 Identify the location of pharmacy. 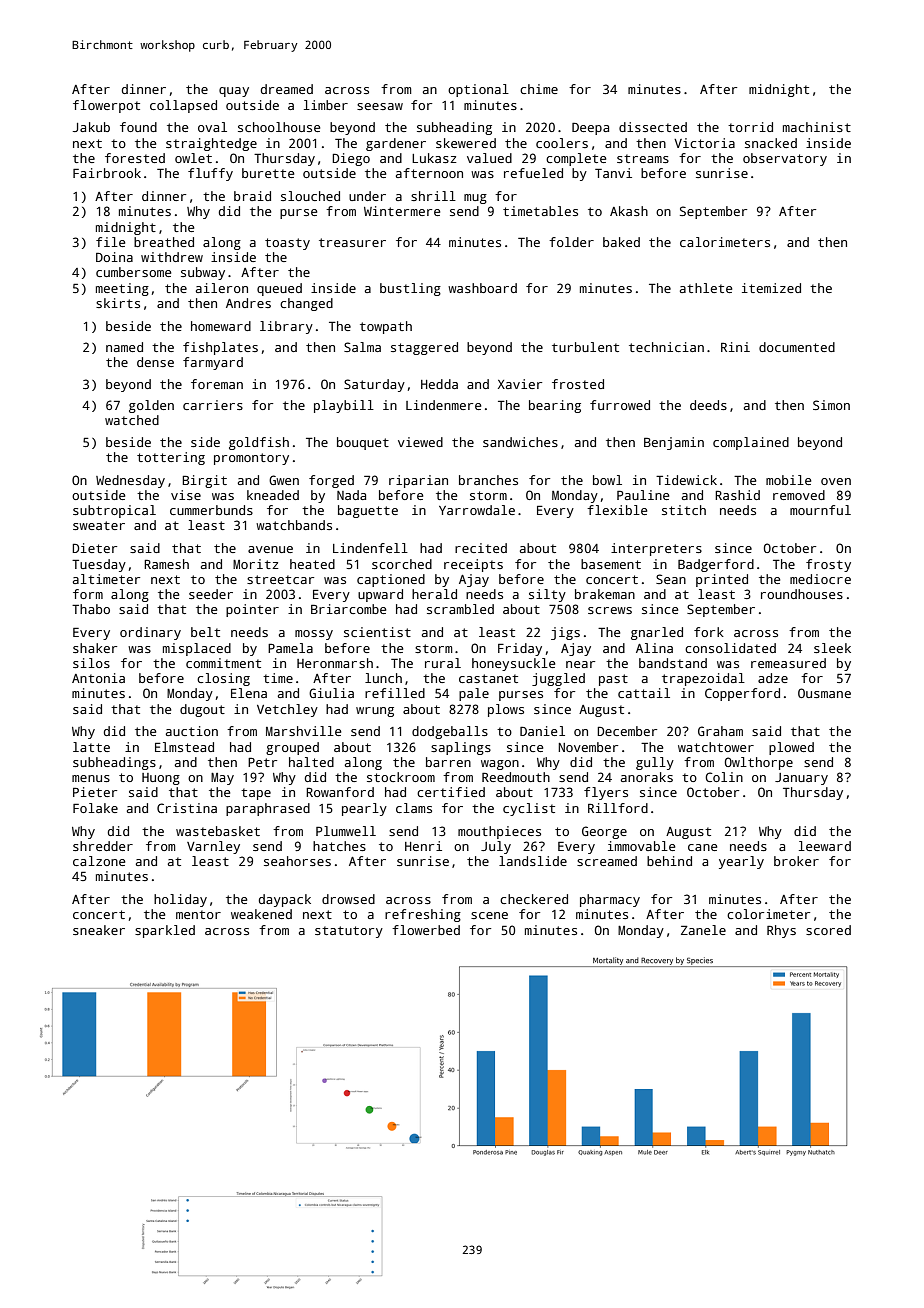
(610, 900).
